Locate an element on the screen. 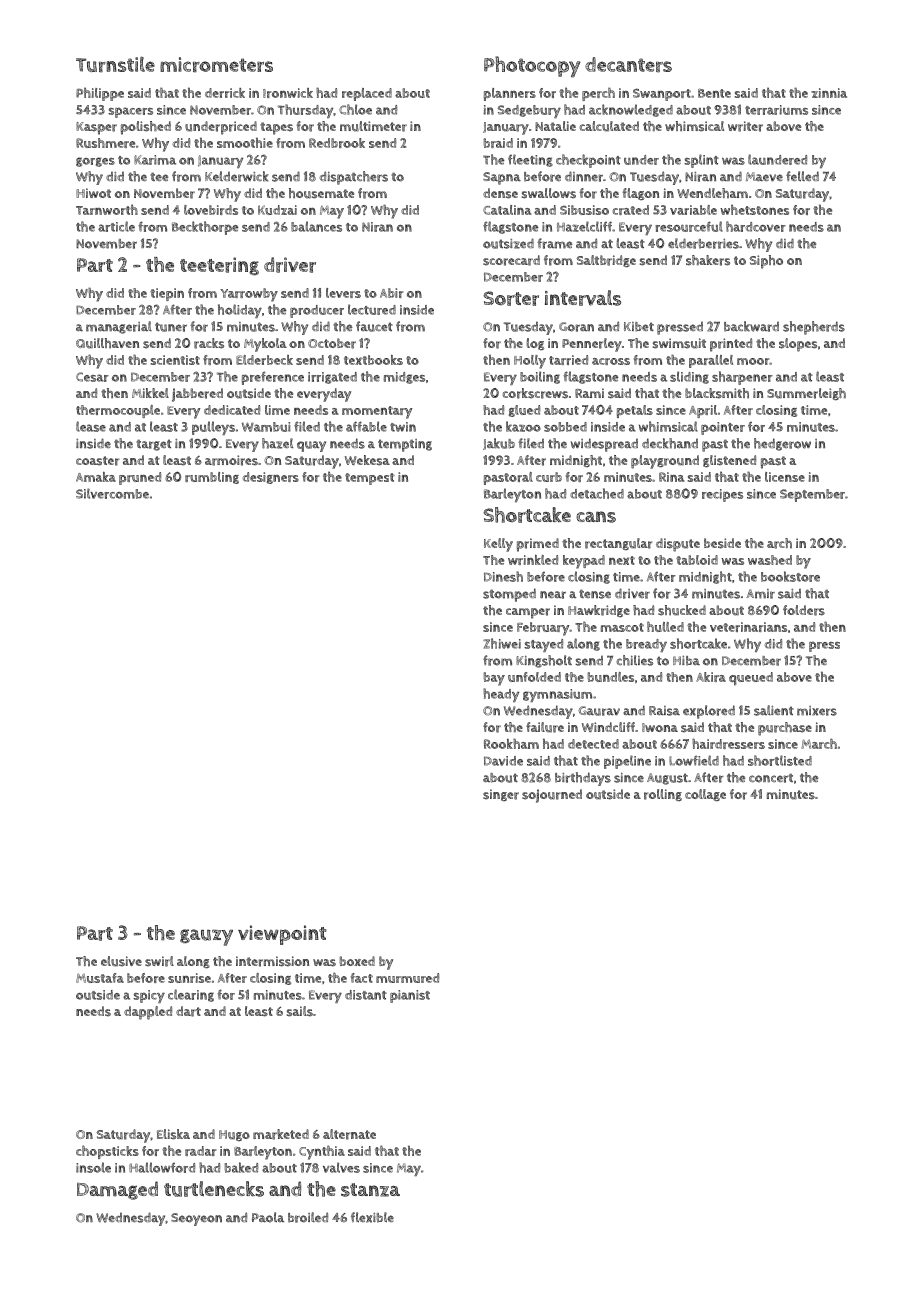 This screenshot has height=1308, width=924. zinnia is located at coordinates (829, 93).
